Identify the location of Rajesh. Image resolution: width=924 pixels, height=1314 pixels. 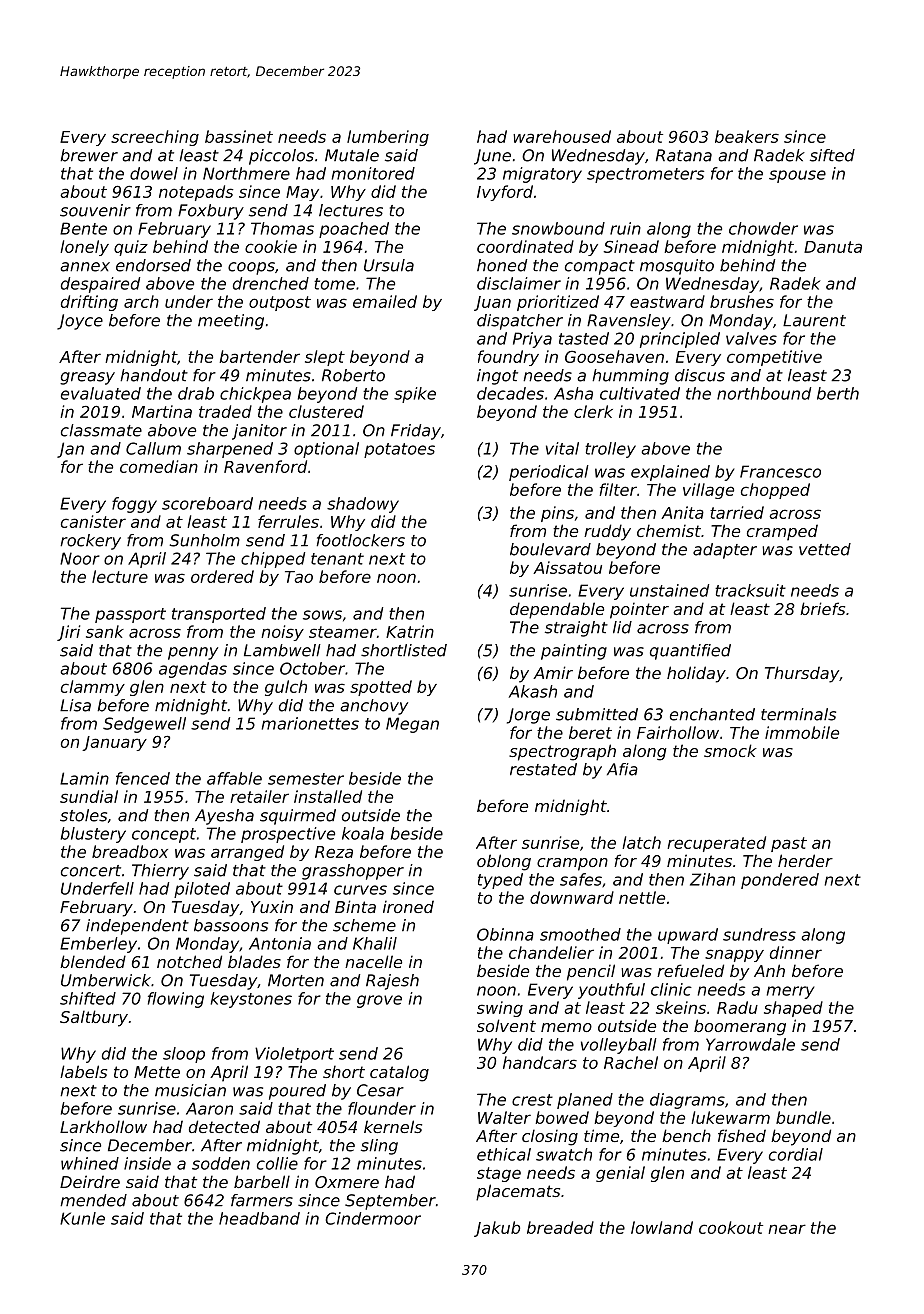
(392, 982).
